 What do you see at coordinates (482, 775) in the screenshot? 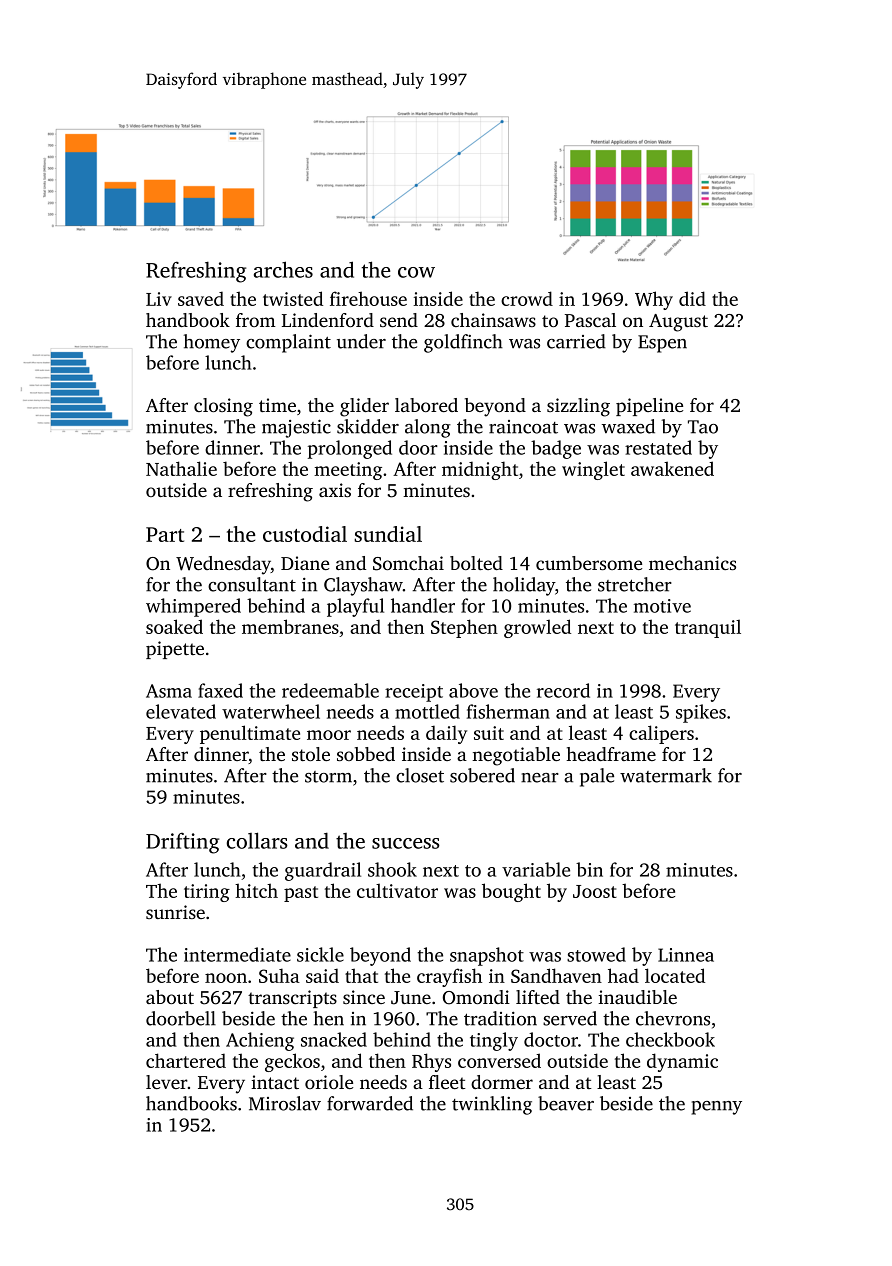
I see `sobered` at bounding box center [482, 775].
